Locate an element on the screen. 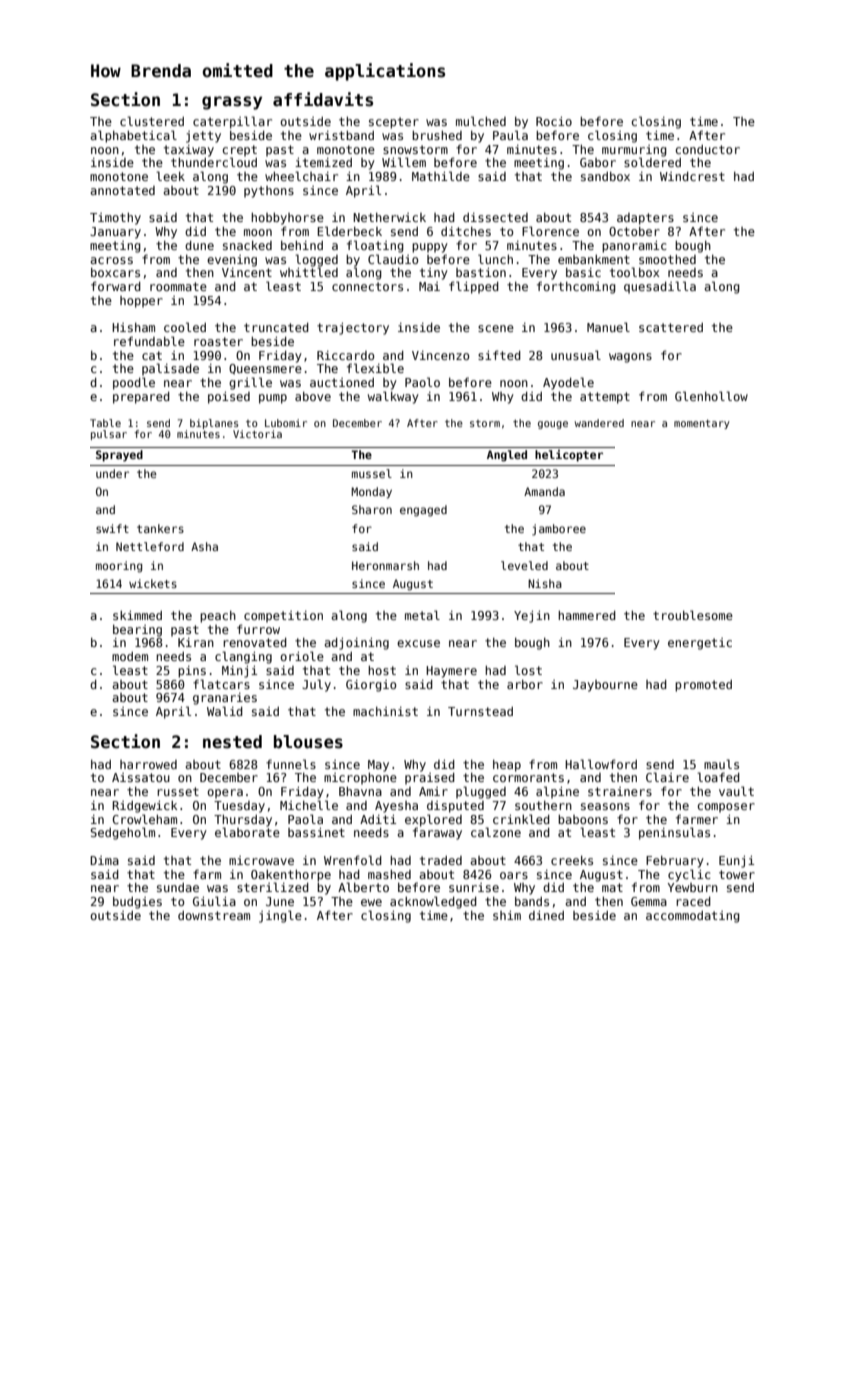  grassy is located at coordinates (232, 103).
